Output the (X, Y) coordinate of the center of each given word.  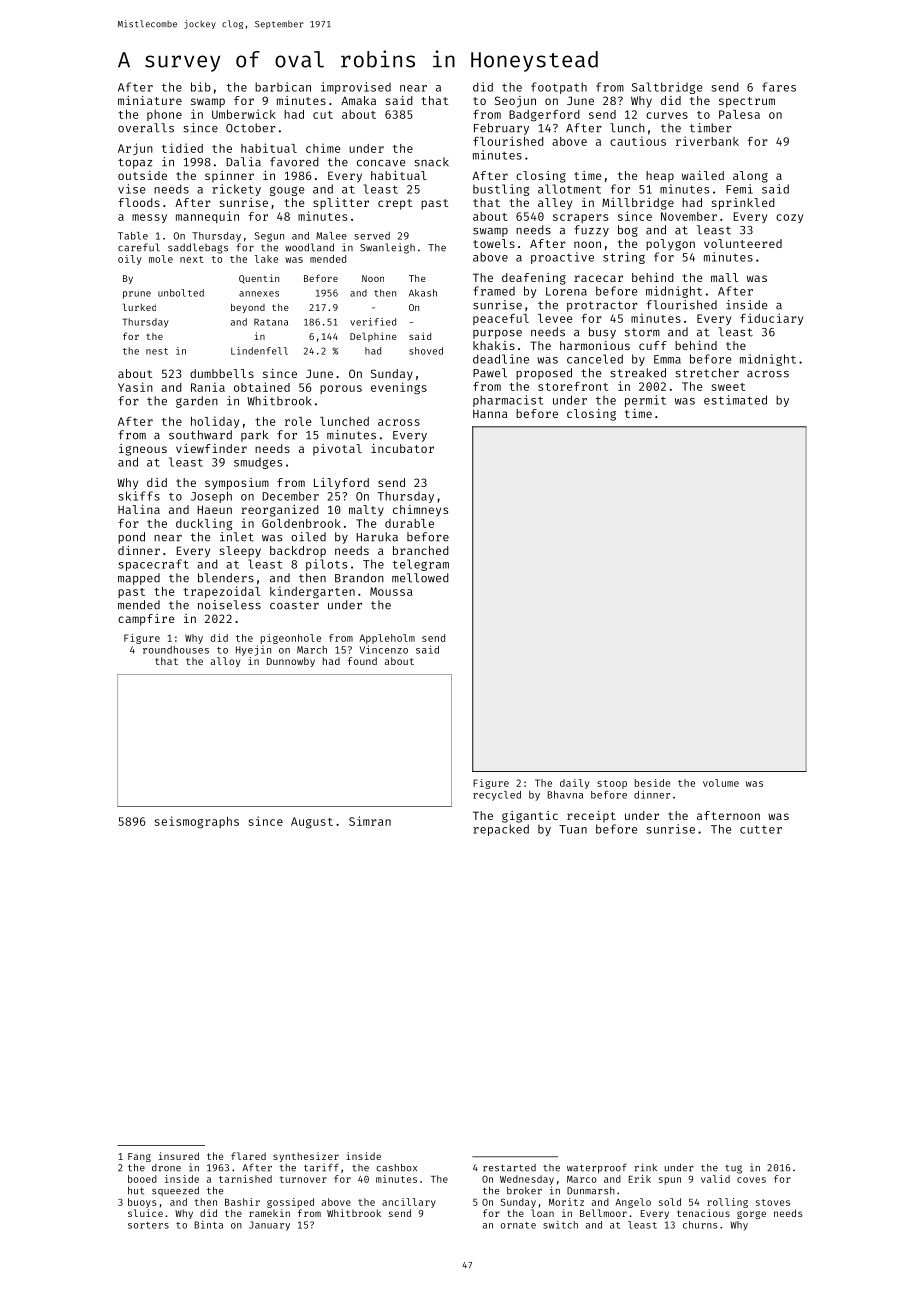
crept (395, 204)
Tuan (573, 829)
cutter (761, 829)
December (290, 496)
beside (652, 783)
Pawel (490, 373)
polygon (670, 245)
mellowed (420, 578)
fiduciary (771, 319)
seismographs (197, 822)
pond (131, 538)
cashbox (396, 1168)
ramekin (269, 1213)
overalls (146, 128)
